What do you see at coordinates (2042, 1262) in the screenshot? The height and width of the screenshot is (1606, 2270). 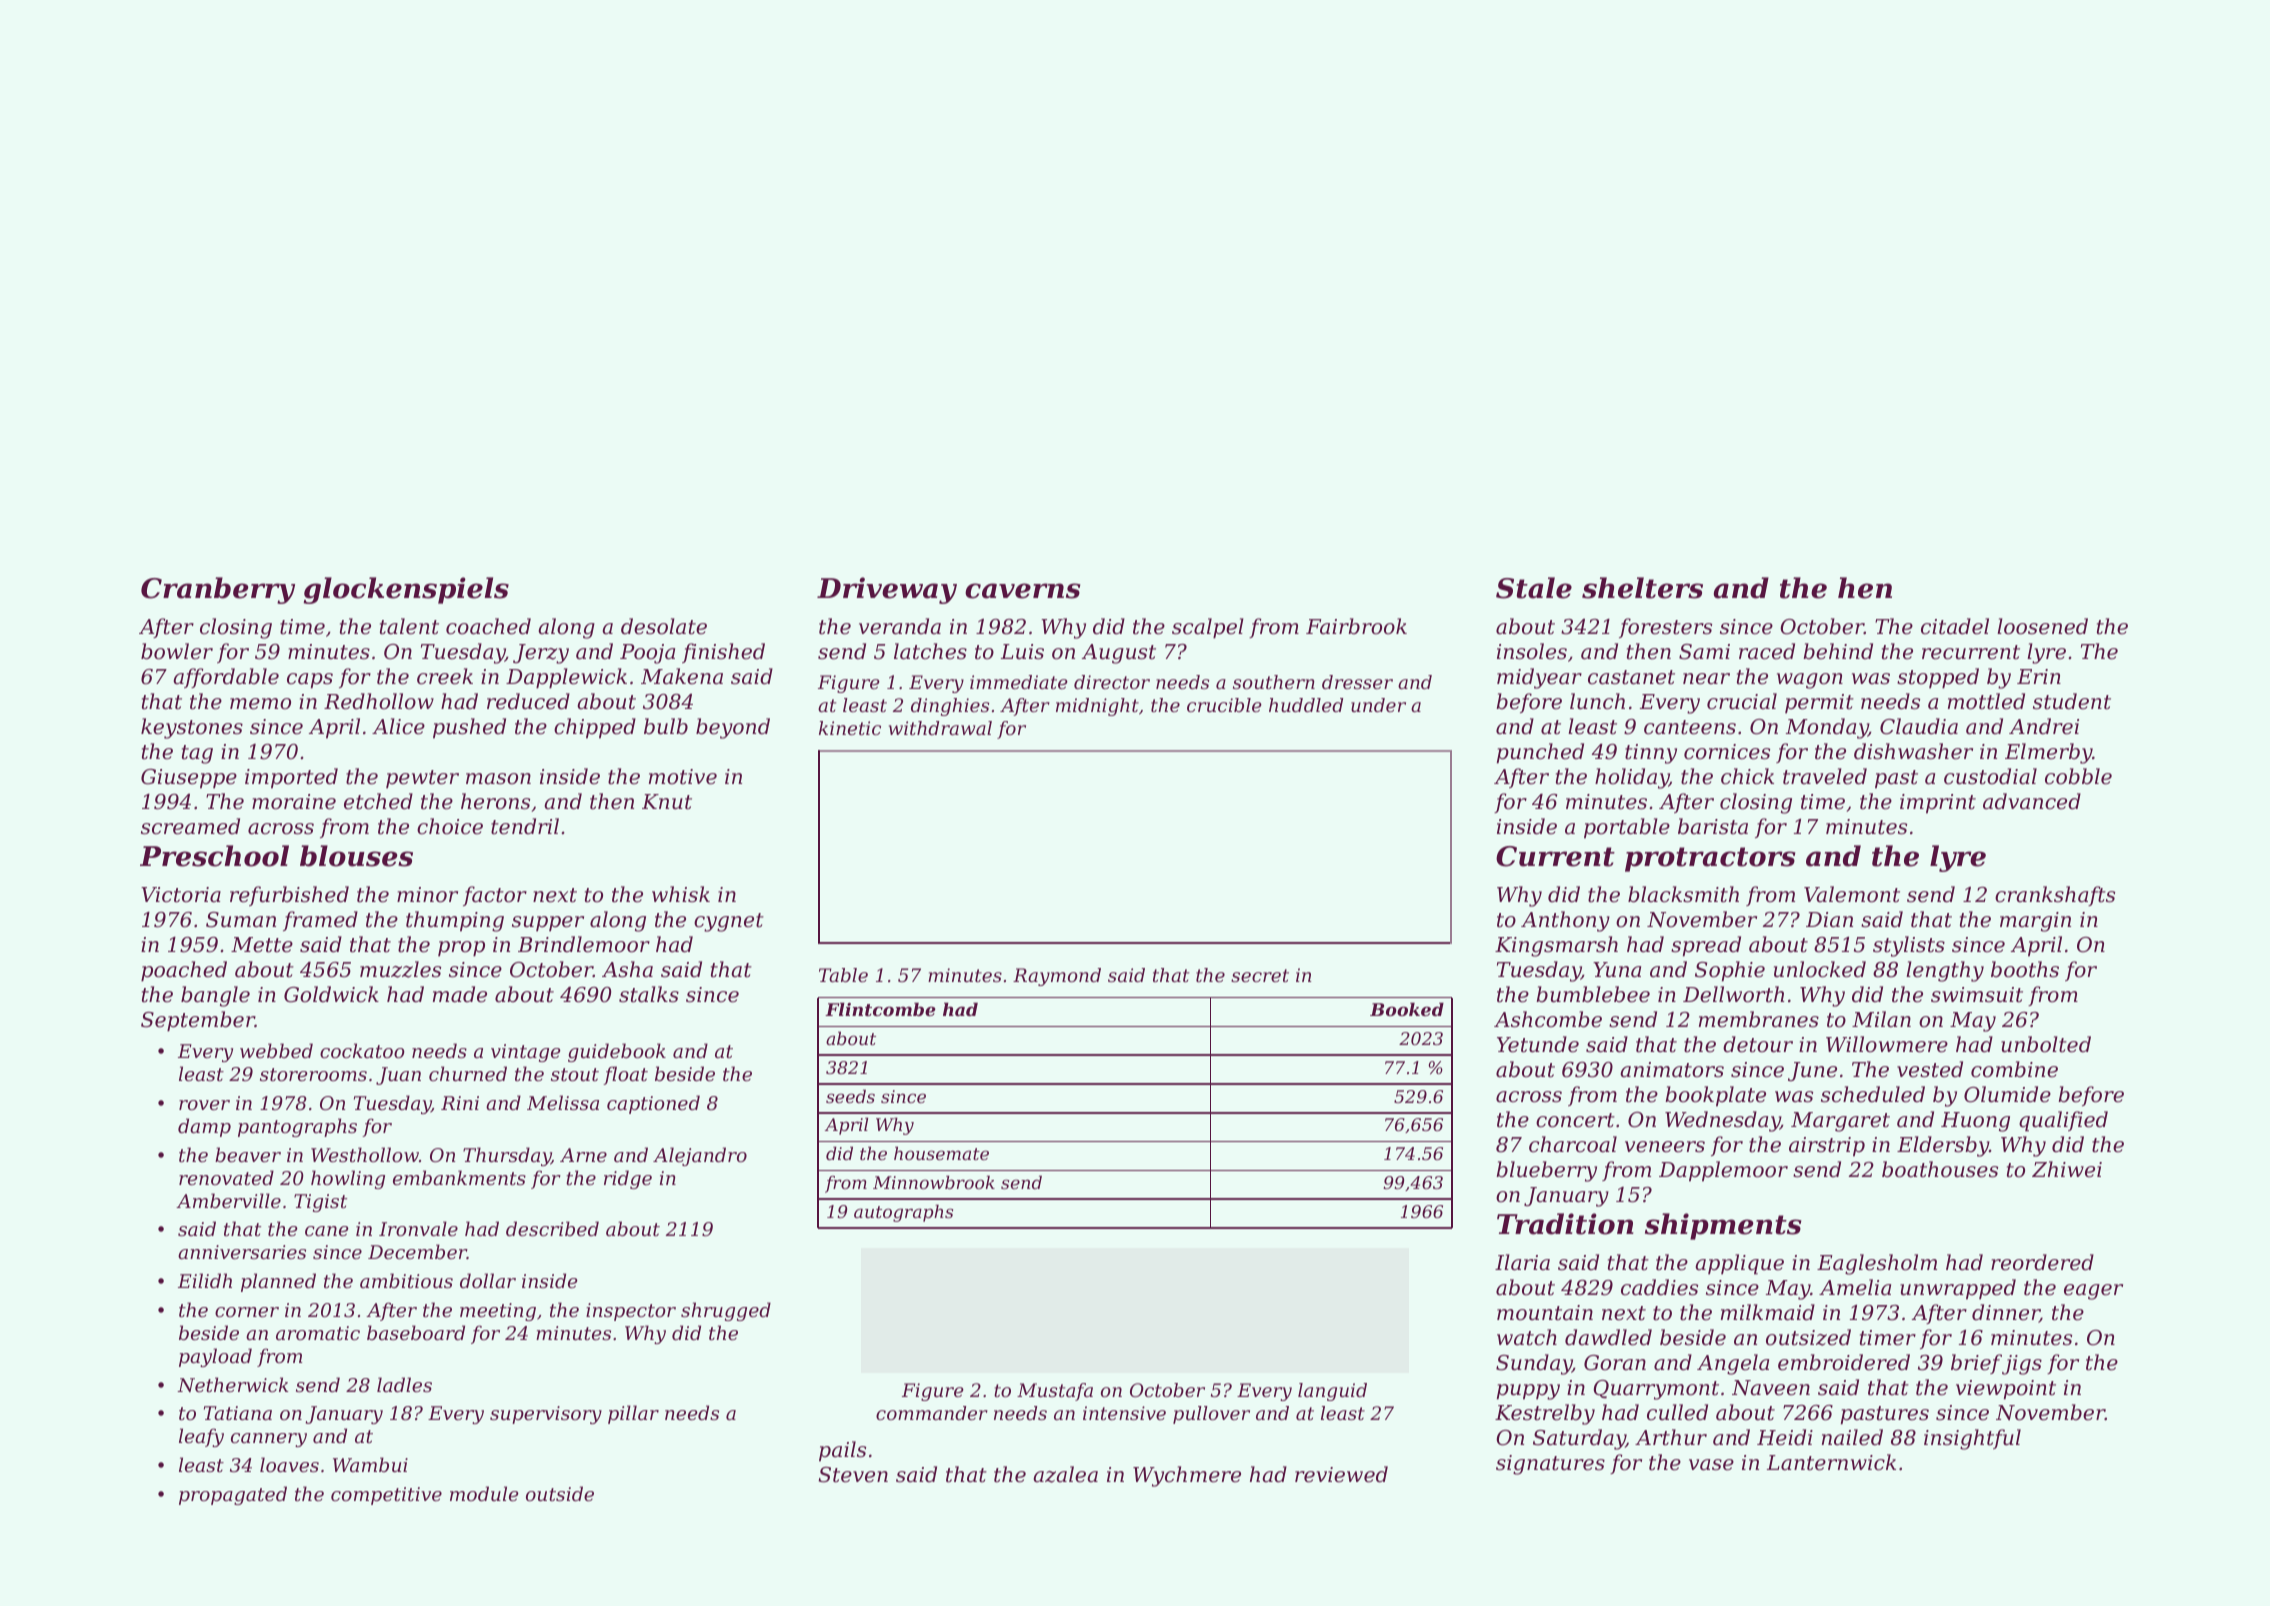 I see `reordered` at bounding box center [2042, 1262].
